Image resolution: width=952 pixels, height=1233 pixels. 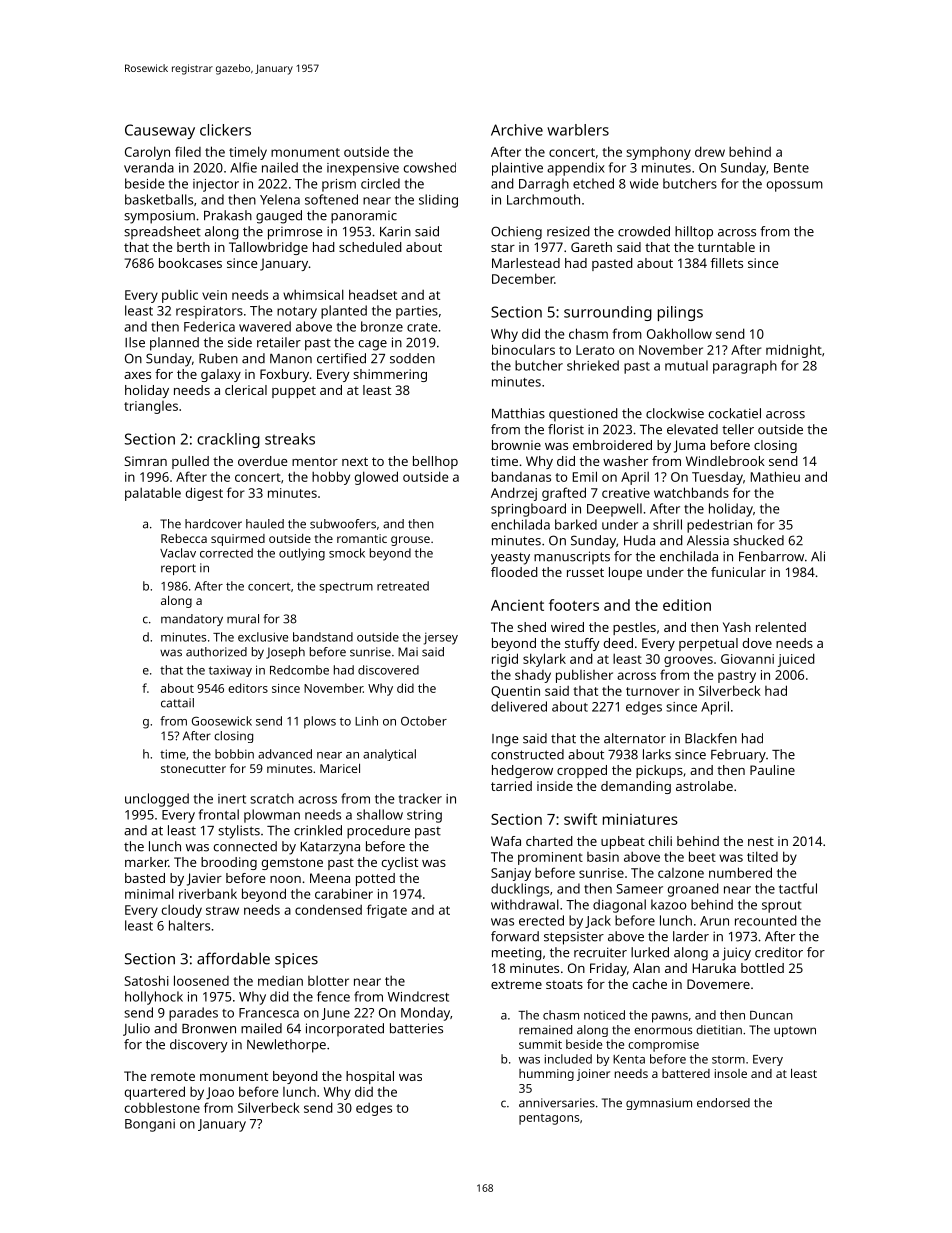 What do you see at coordinates (791, 168) in the image?
I see `Bente` at bounding box center [791, 168].
